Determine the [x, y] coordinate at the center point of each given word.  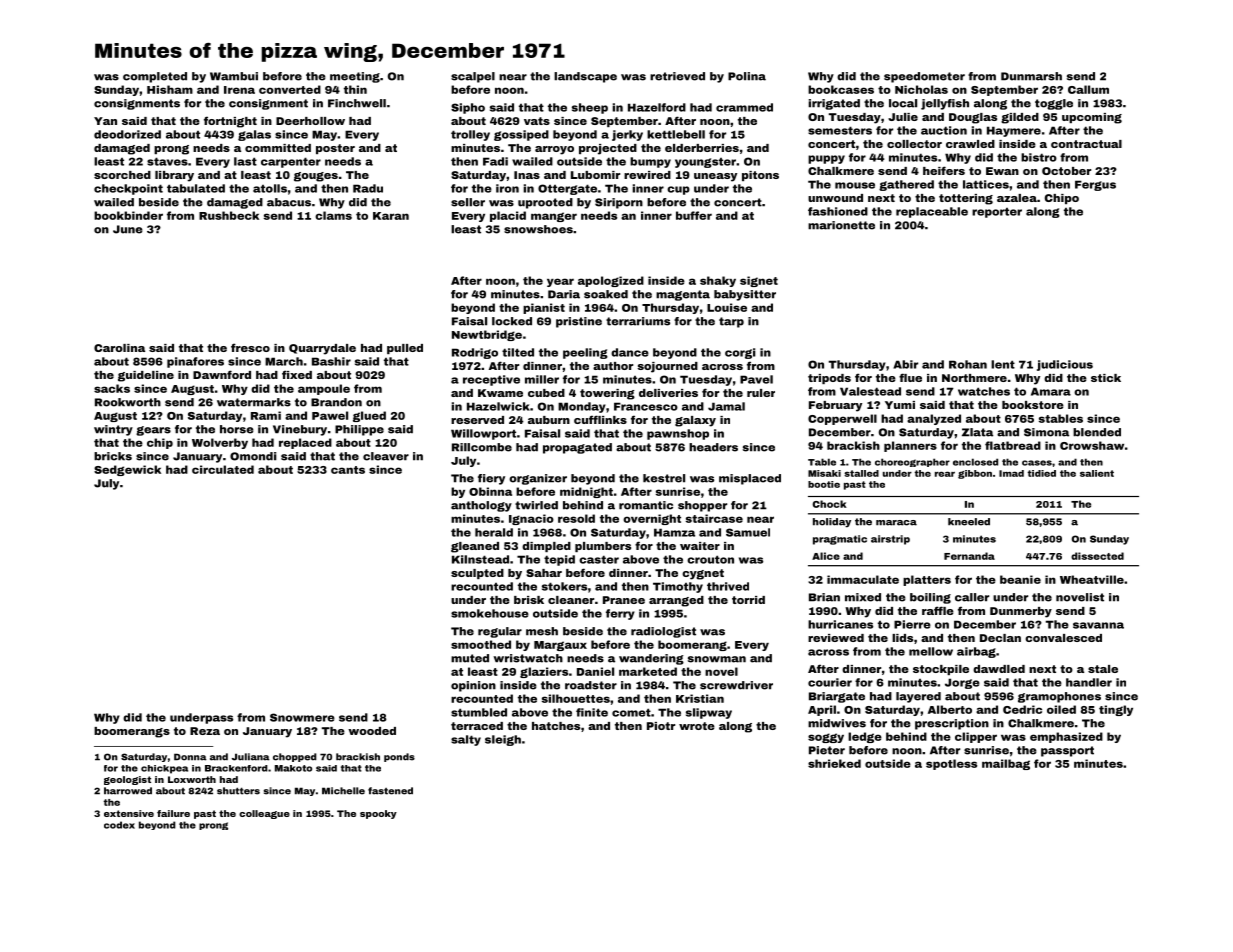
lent [1003, 364]
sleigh [503, 740]
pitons [760, 176]
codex [119, 825]
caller [972, 597]
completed [155, 77]
